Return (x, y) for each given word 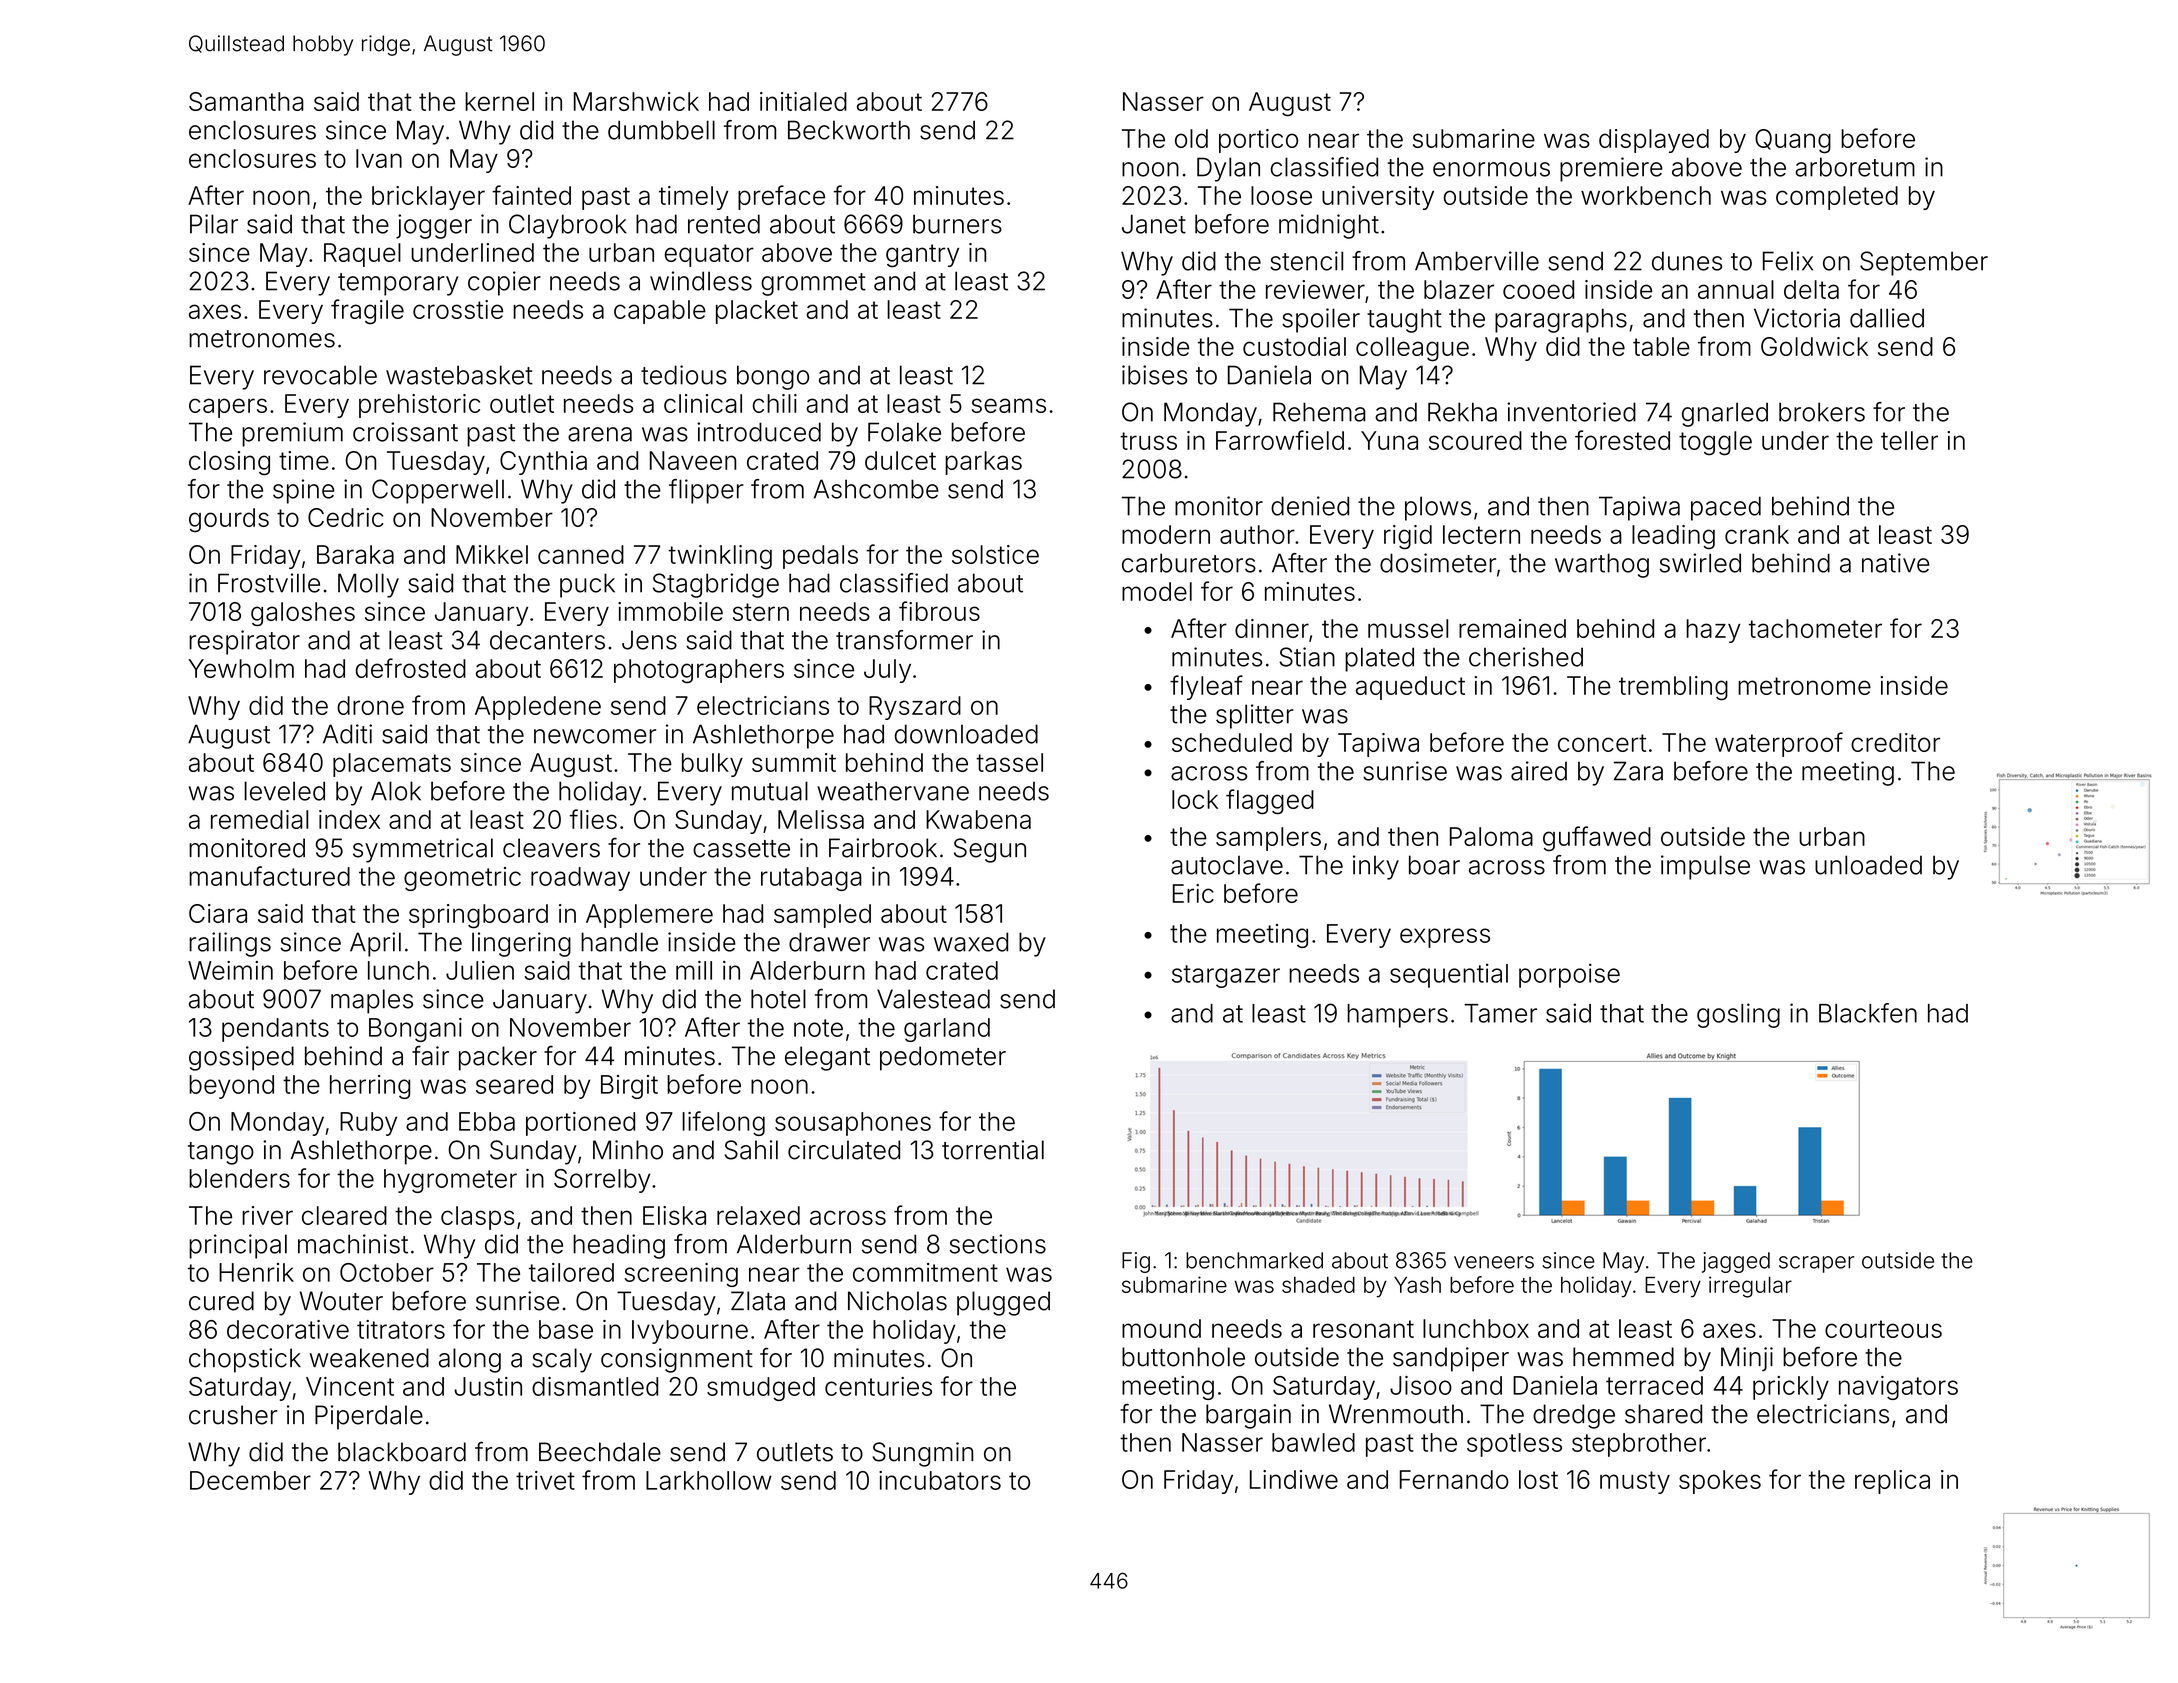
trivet (545, 1480)
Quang (1793, 141)
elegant (827, 1058)
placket (757, 312)
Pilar (214, 224)
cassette (741, 849)
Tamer (1500, 1013)
